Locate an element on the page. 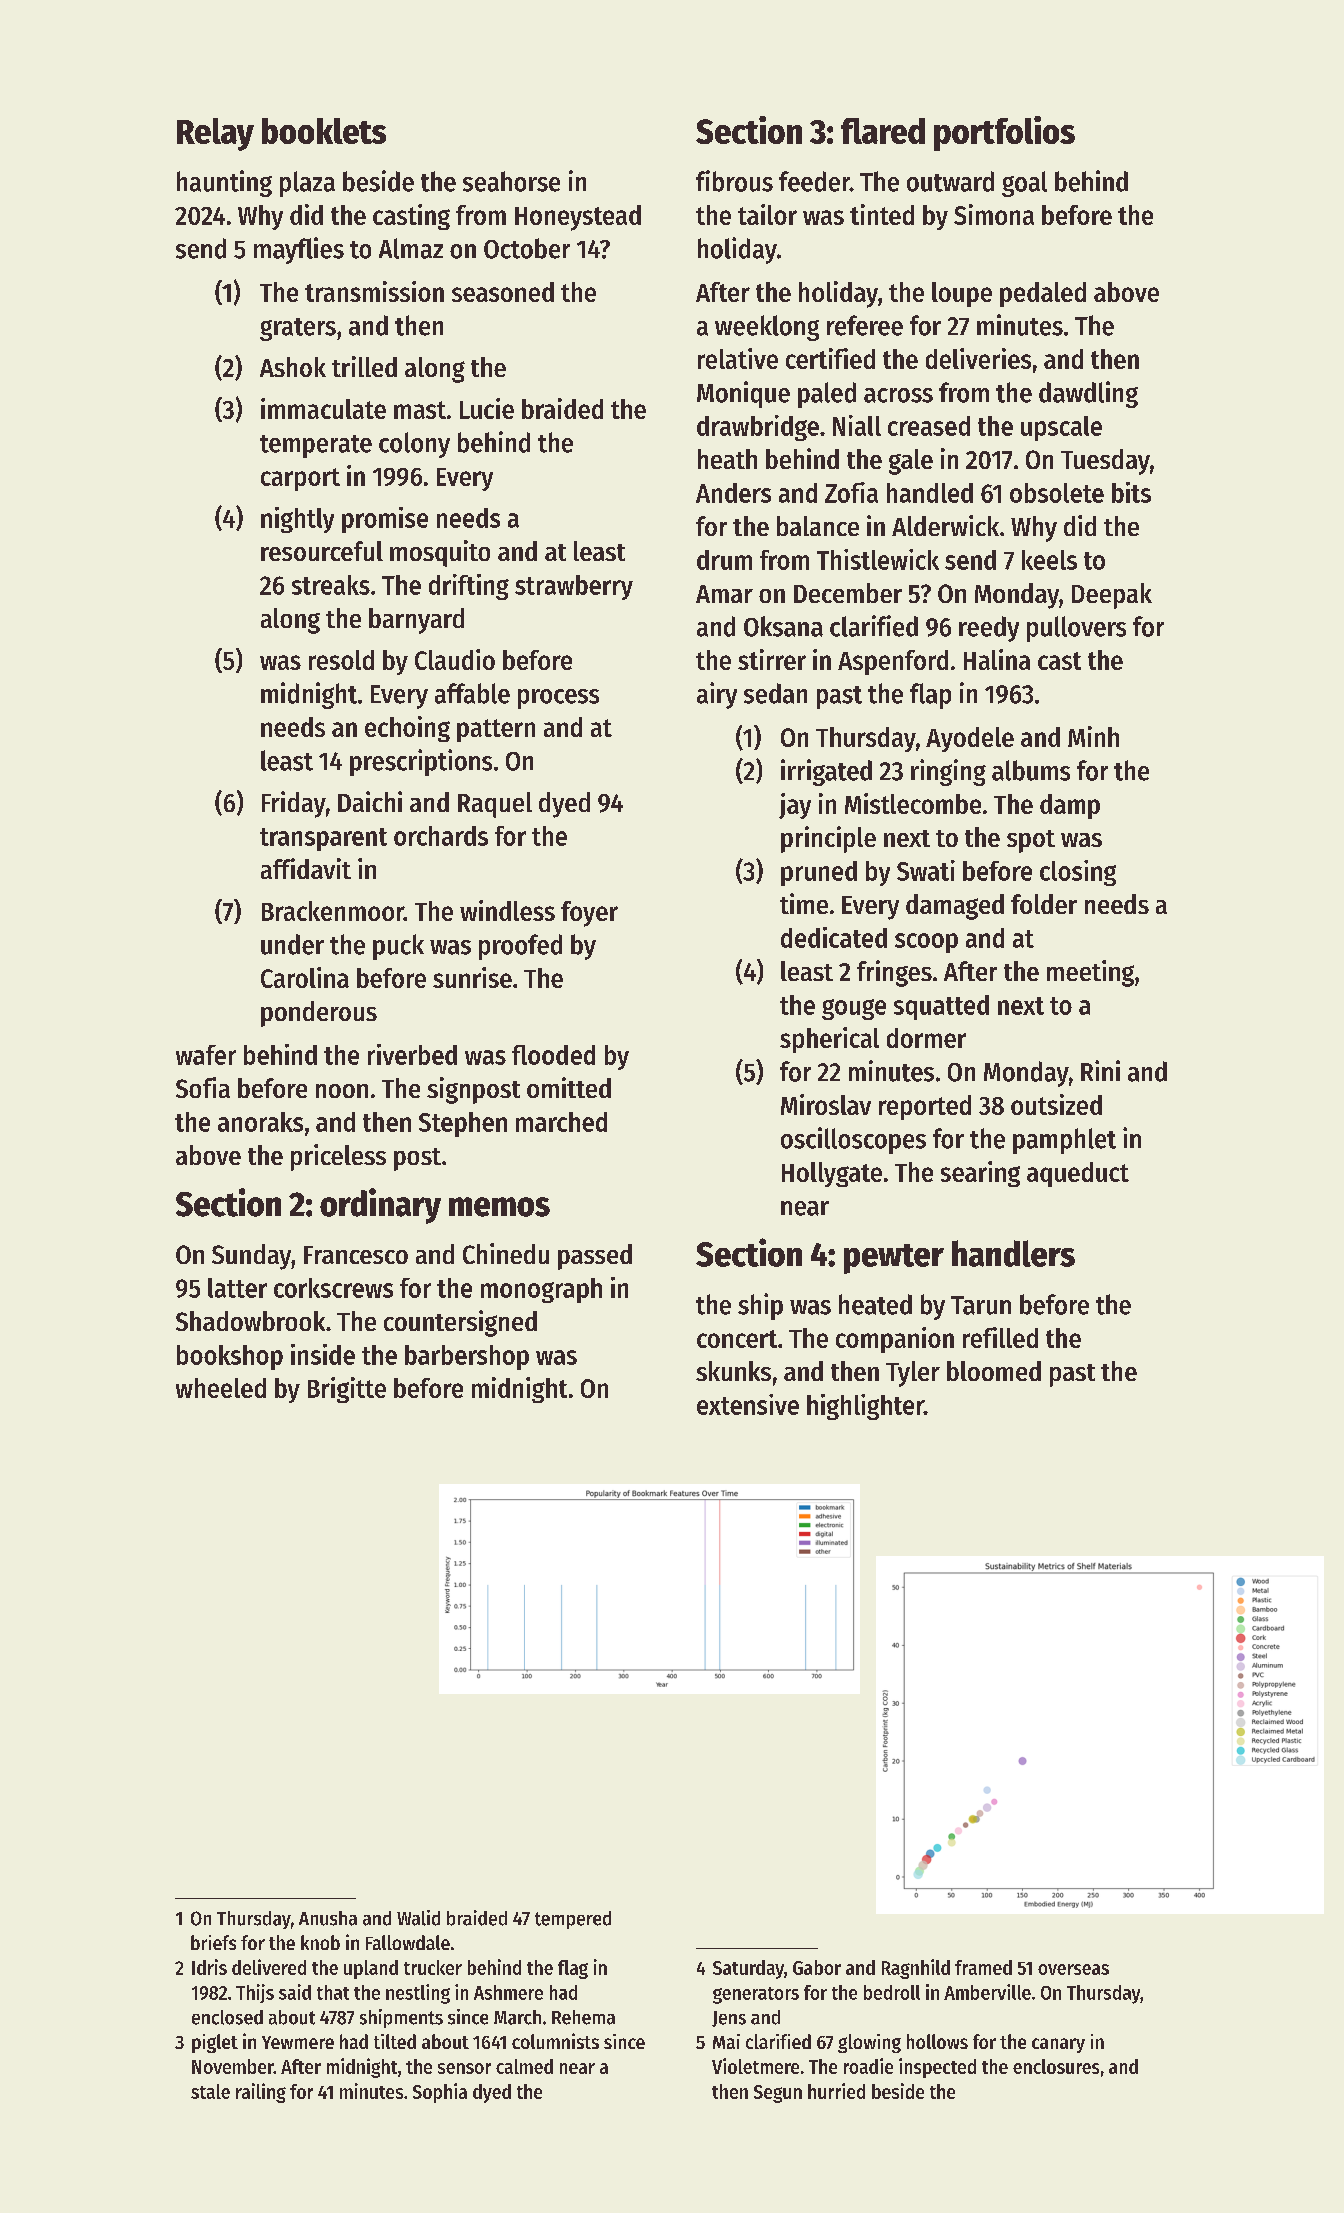 The image size is (1344, 2213). Anders is located at coordinates (733, 493).
